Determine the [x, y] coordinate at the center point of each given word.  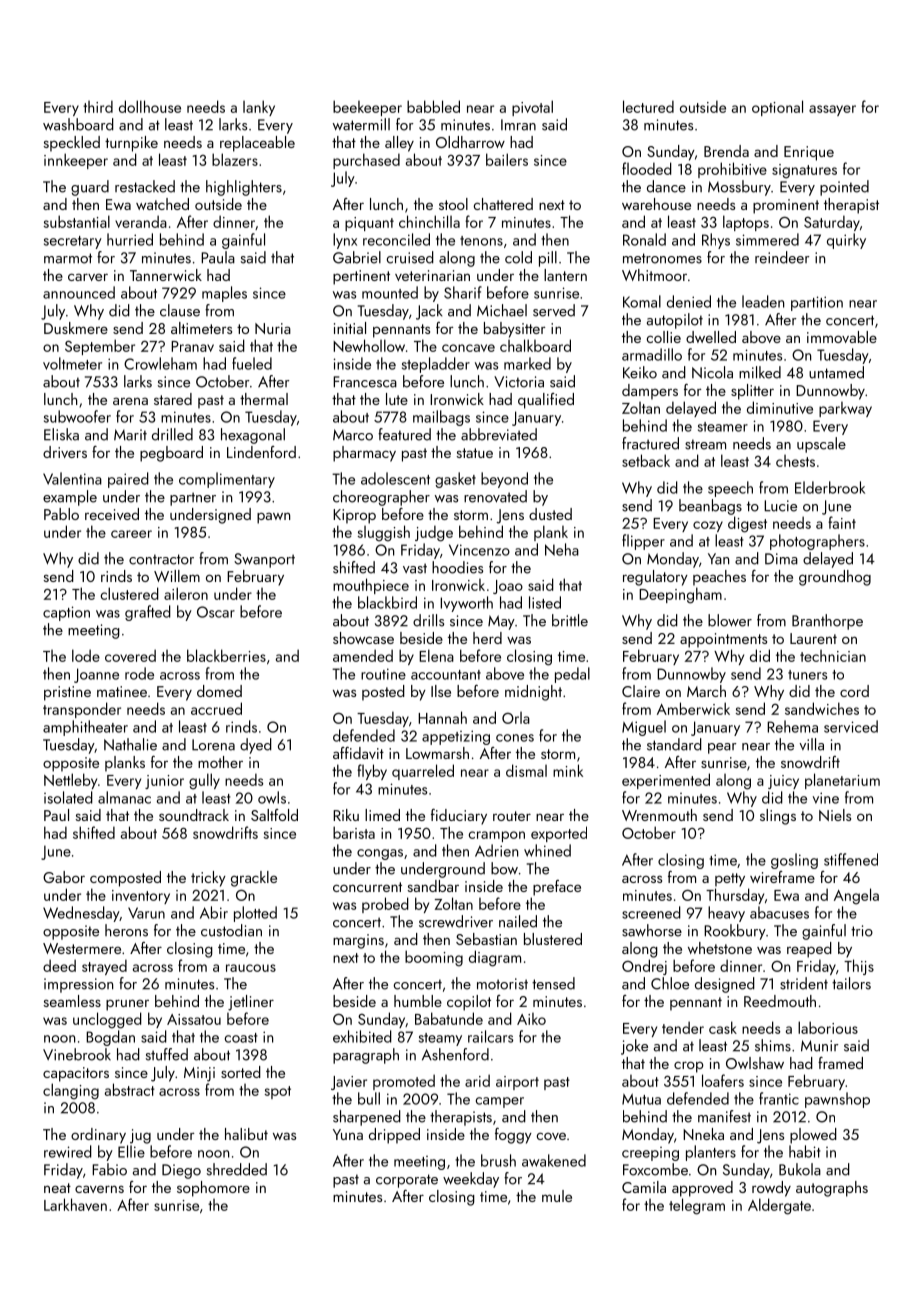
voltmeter [72, 363]
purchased [366, 161]
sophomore [213, 1189]
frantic [779, 1098]
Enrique [809, 153]
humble [418, 1001]
